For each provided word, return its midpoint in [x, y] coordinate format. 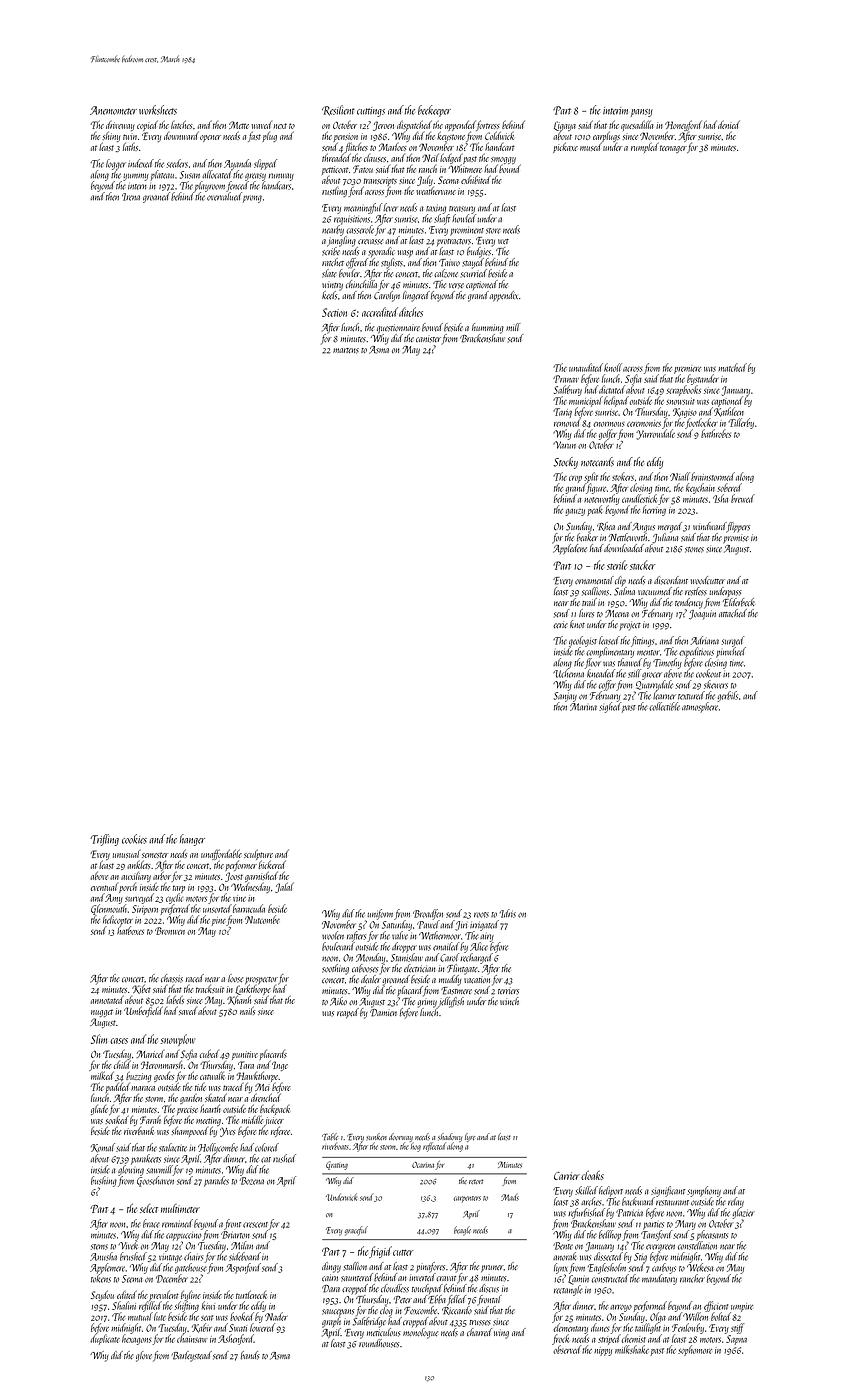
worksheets [158, 110]
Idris [508, 913]
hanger [192, 840]
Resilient [338, 110]
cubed [209, 1054]
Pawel [428, 924]
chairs [193, 1256]
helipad [616, 401]
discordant [671, 580]
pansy [642, 113]
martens [346, 351]
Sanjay [565, 697]
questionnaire [398, 329]
